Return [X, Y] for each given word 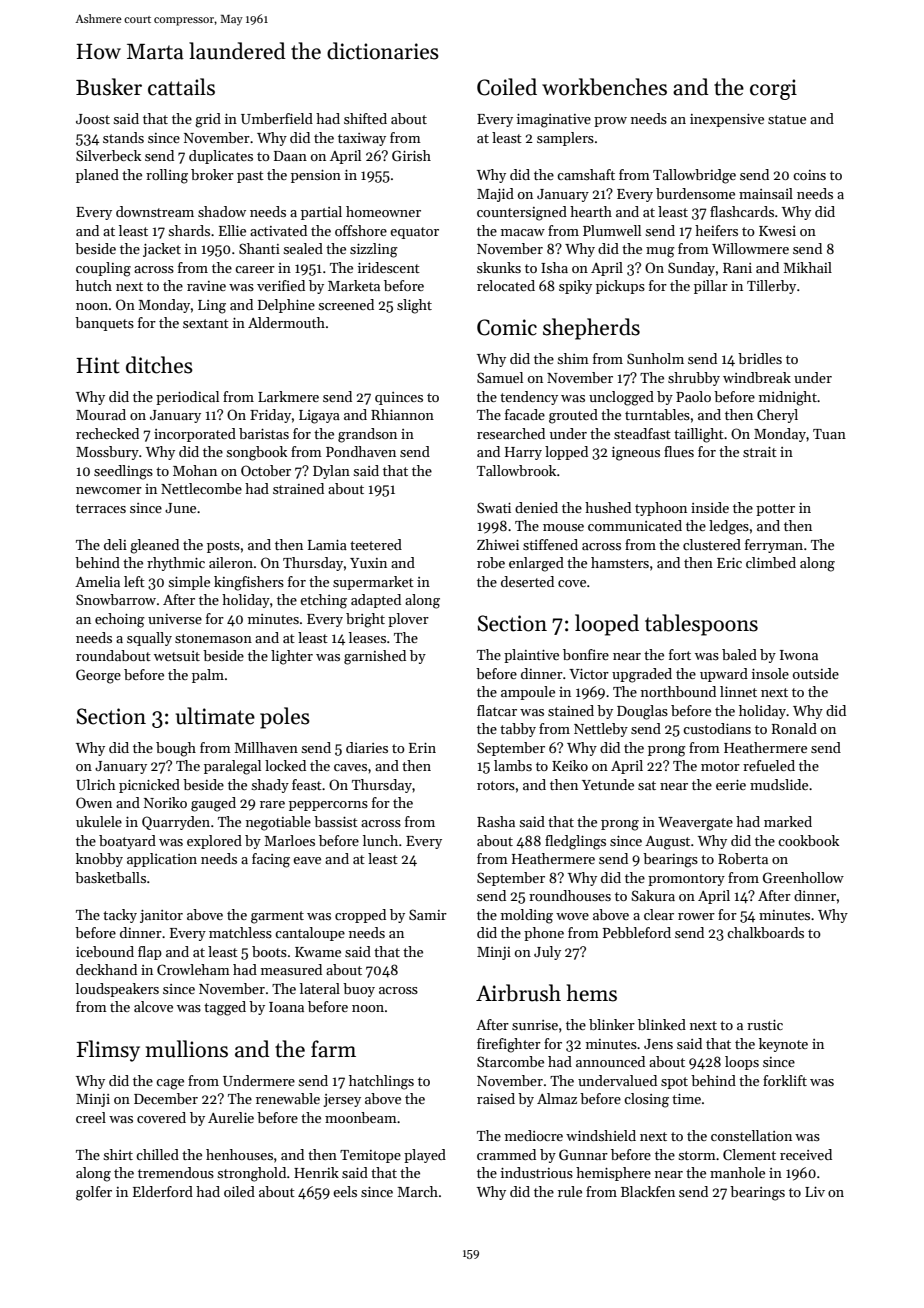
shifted [365, 118]
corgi [773, 89]
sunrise [535, 1025]
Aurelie [231, 1117]
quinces [399, 398]
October [266, 470]
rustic [765, 1025]
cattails [181, 87]
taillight [699, 435]
